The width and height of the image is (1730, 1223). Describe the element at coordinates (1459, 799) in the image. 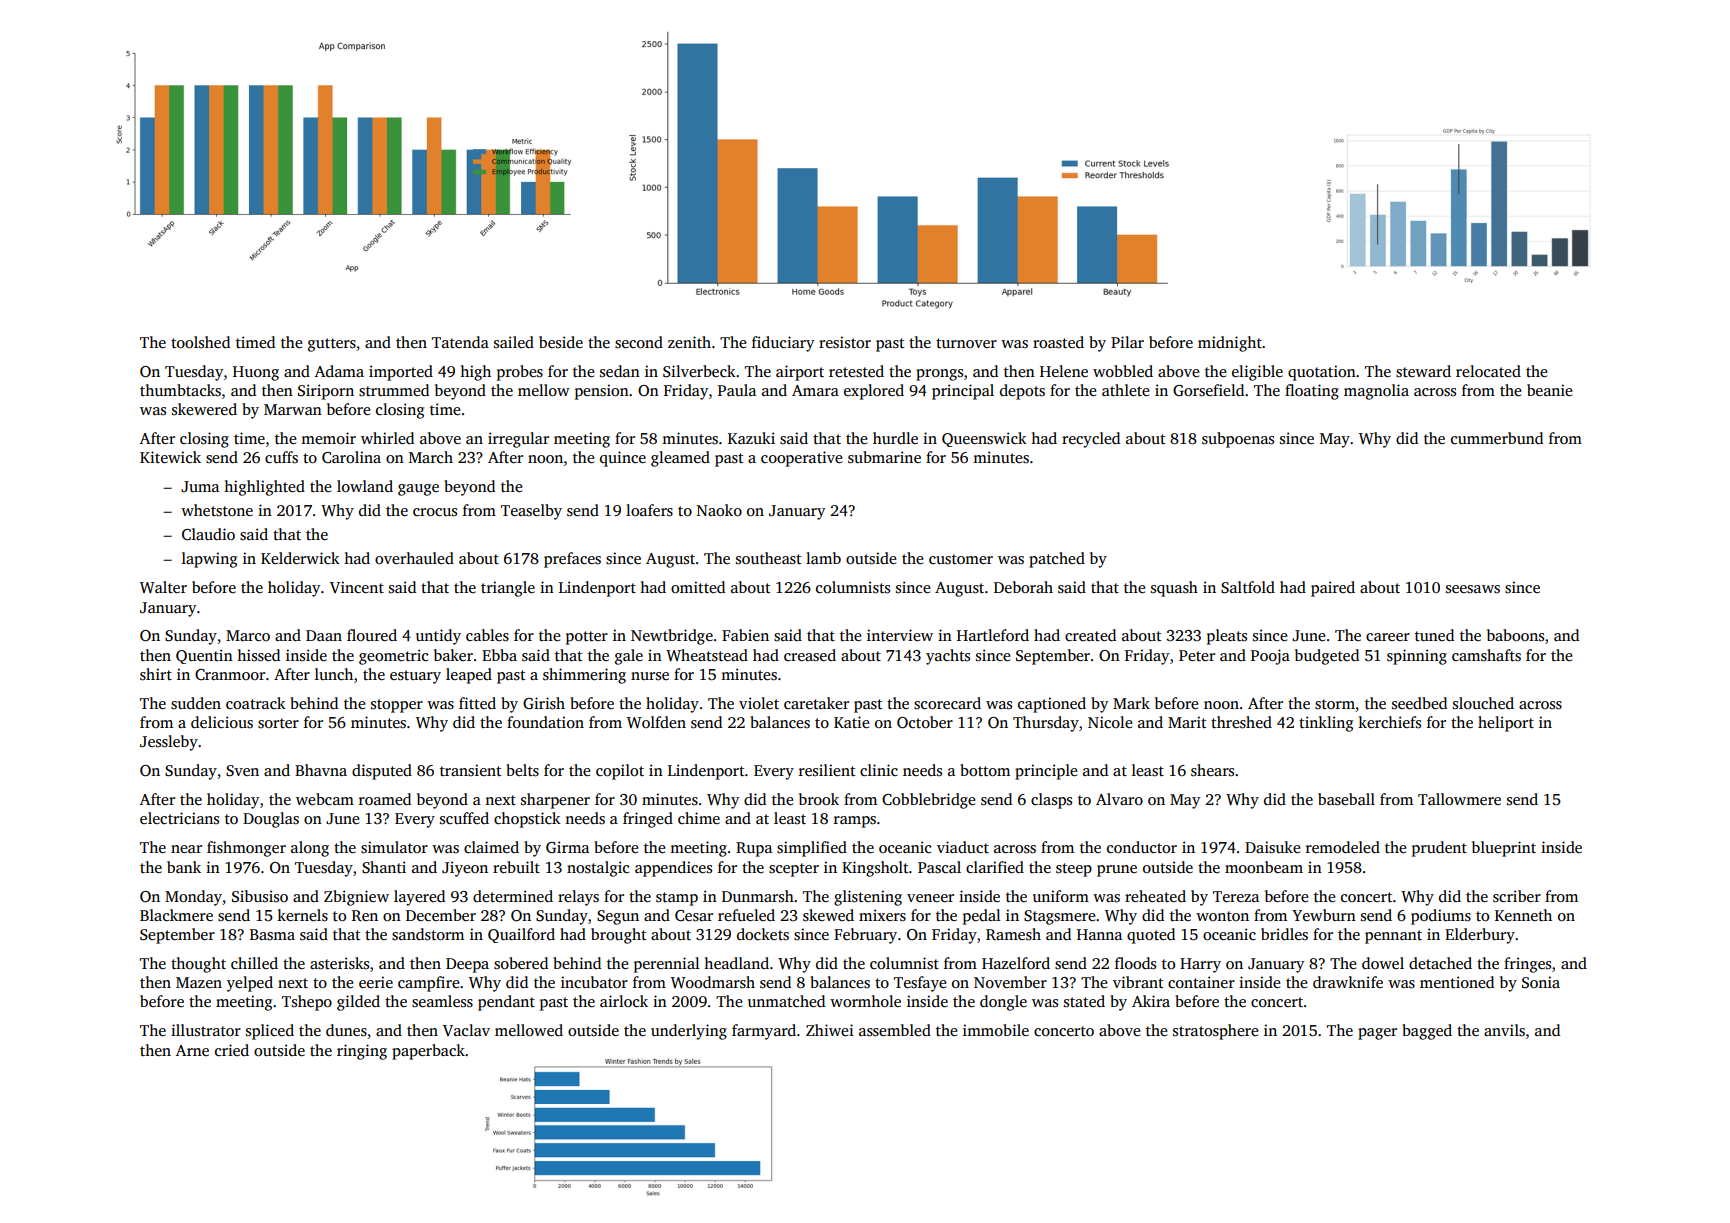

I see `Tallowmere` at that location.
